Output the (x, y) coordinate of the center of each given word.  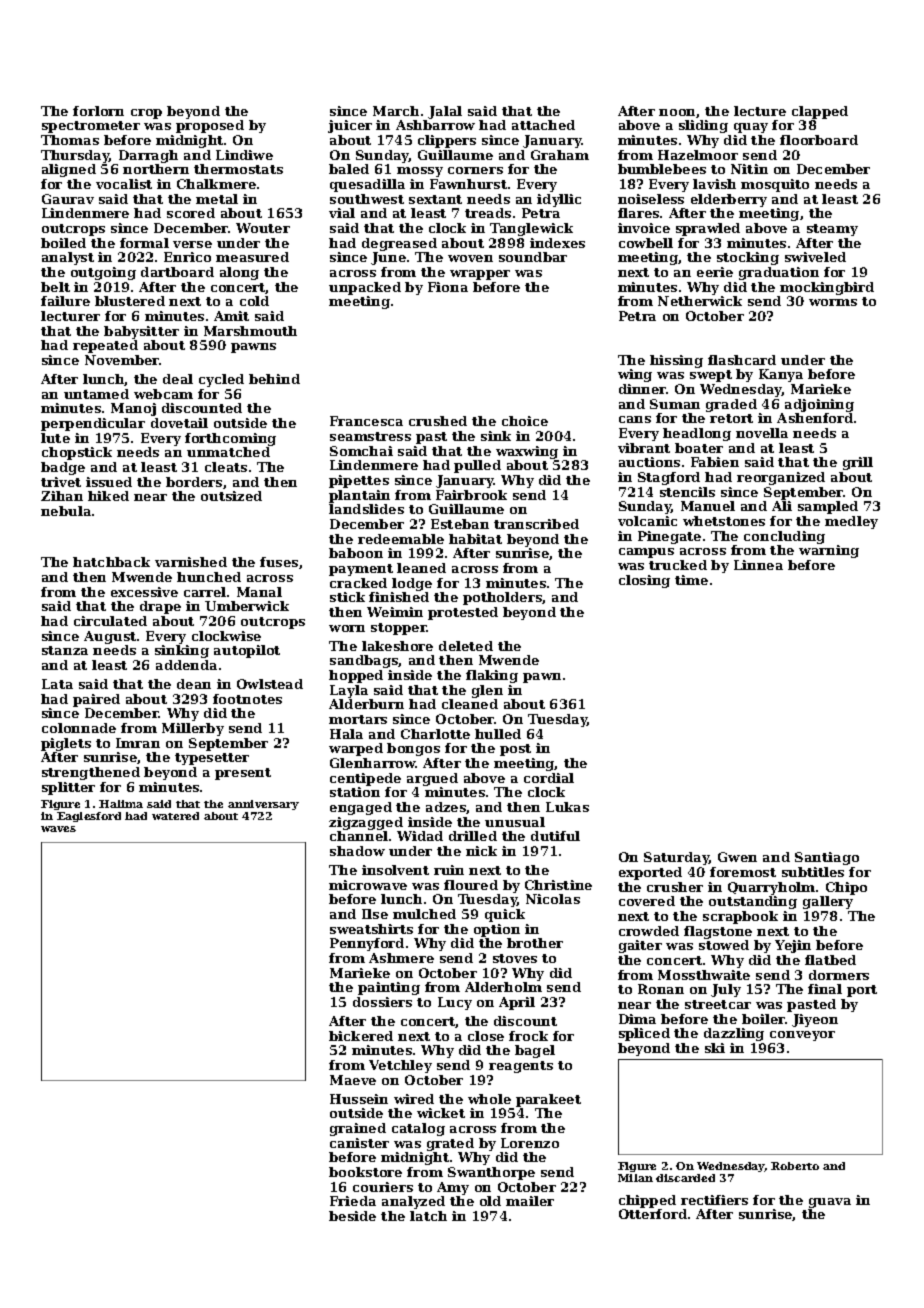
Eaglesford (89, 817)
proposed (210, 126)
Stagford (669, 478)
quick (505, 915)
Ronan (661, 989)
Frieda (353, 1201)
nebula (66, 511)
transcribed (536, 524)
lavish (714, 184)
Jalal (445, 112)
